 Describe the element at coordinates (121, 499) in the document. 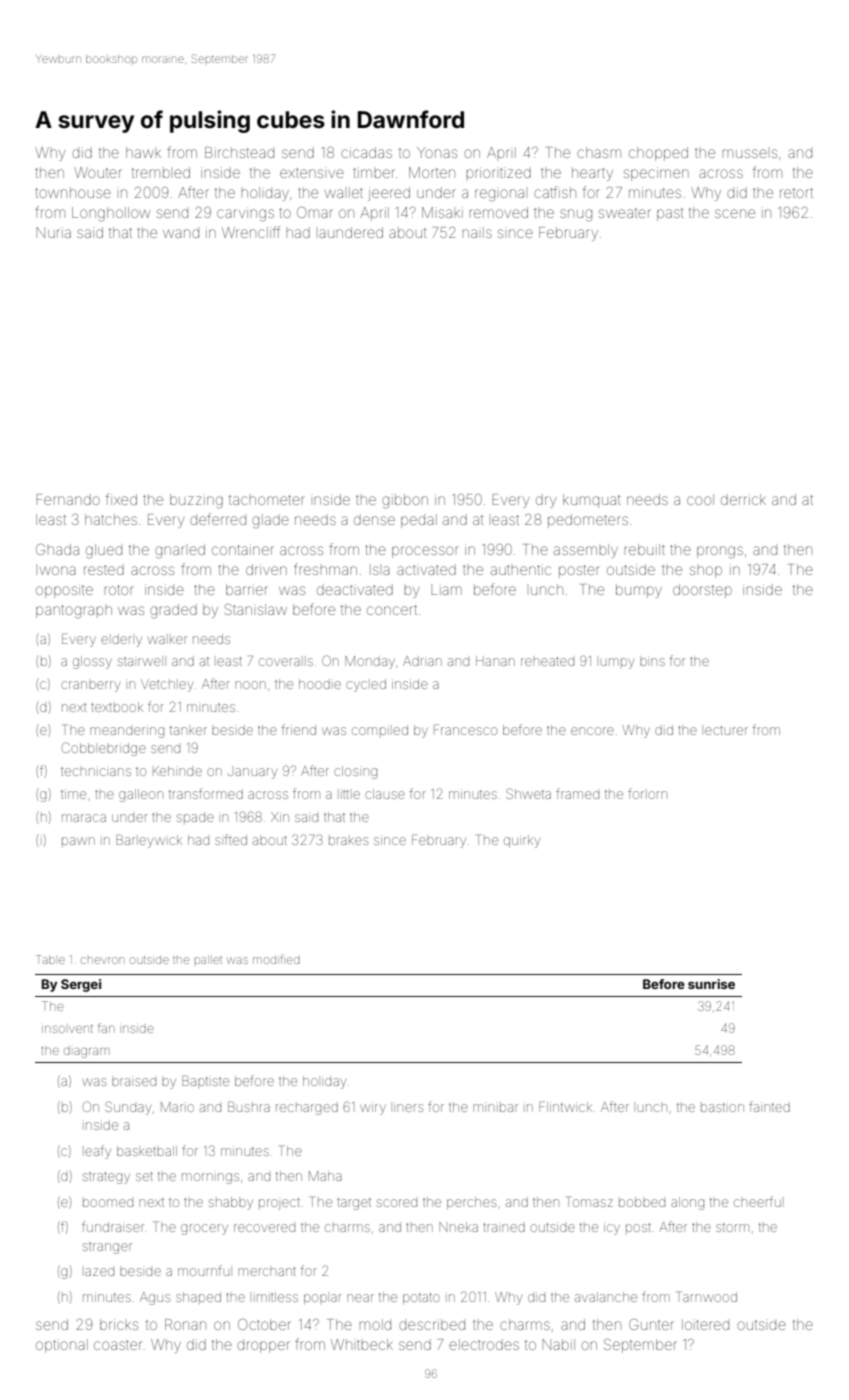

I see `fixed` at that location.
